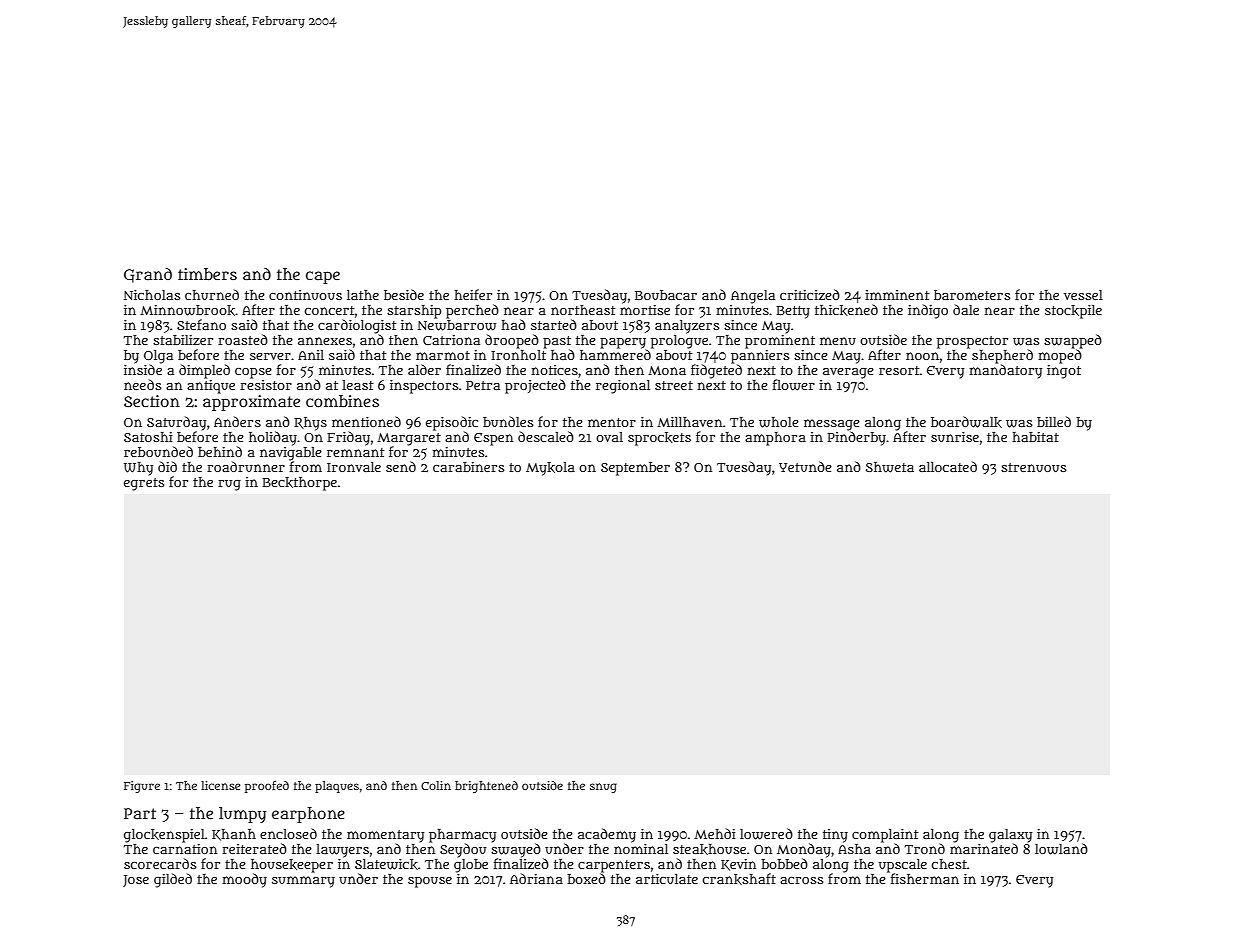 This screenshot has height=952, width=1233. I want to click on strenuous, so click(1033, 467).
